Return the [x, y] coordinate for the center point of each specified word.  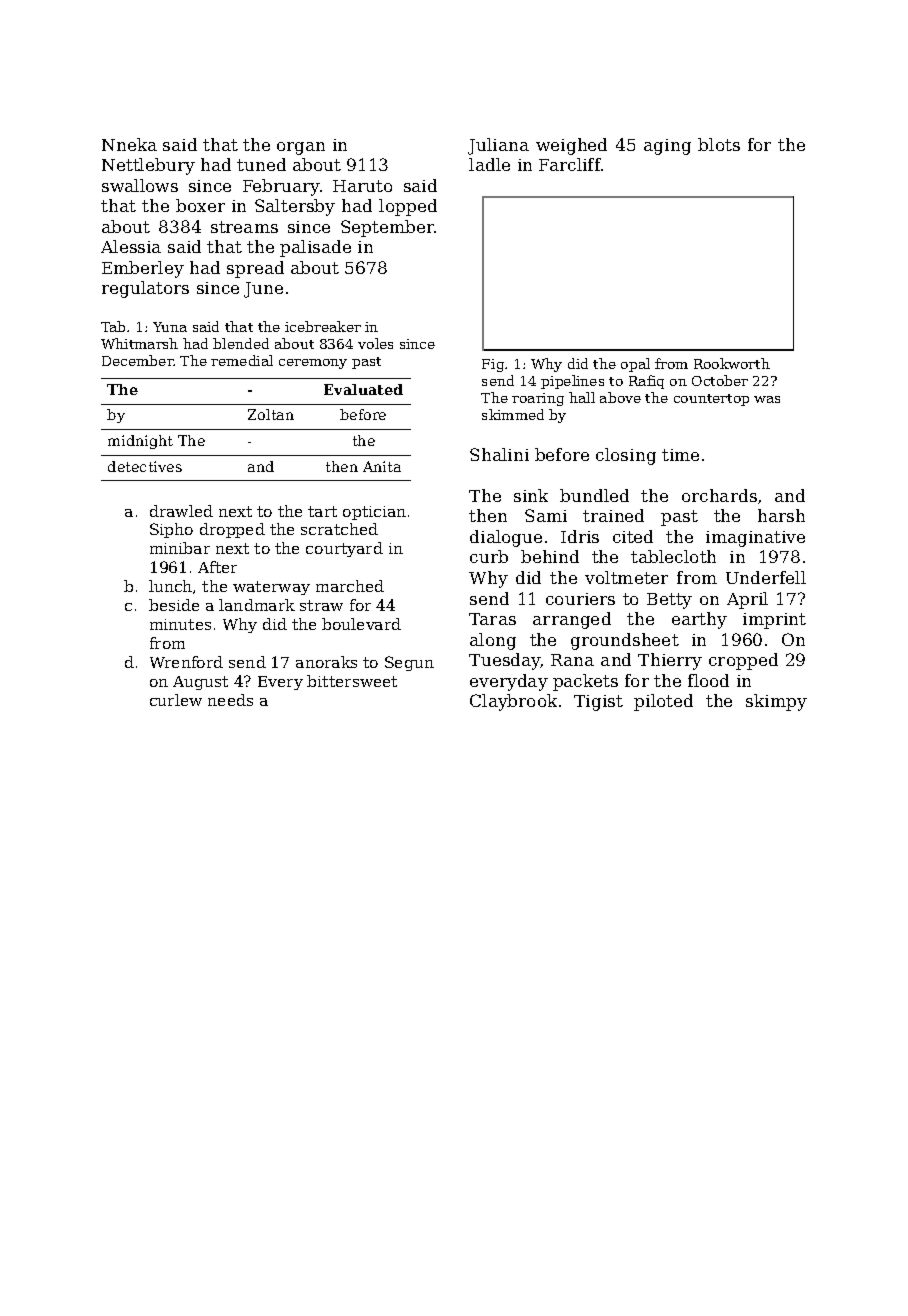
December [138, 360]
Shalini [499, 454]
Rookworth [732, 363]
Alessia [131, 246]
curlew [176, 700]
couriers [580, 599]
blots [719, 144]
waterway [271, 588]
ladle [489, 164]
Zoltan [271, 414]
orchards [719, 495]
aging [667, 147]
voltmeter [626, 577]
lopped [408, 207]
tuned [261, 164]
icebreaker [323, 326]
